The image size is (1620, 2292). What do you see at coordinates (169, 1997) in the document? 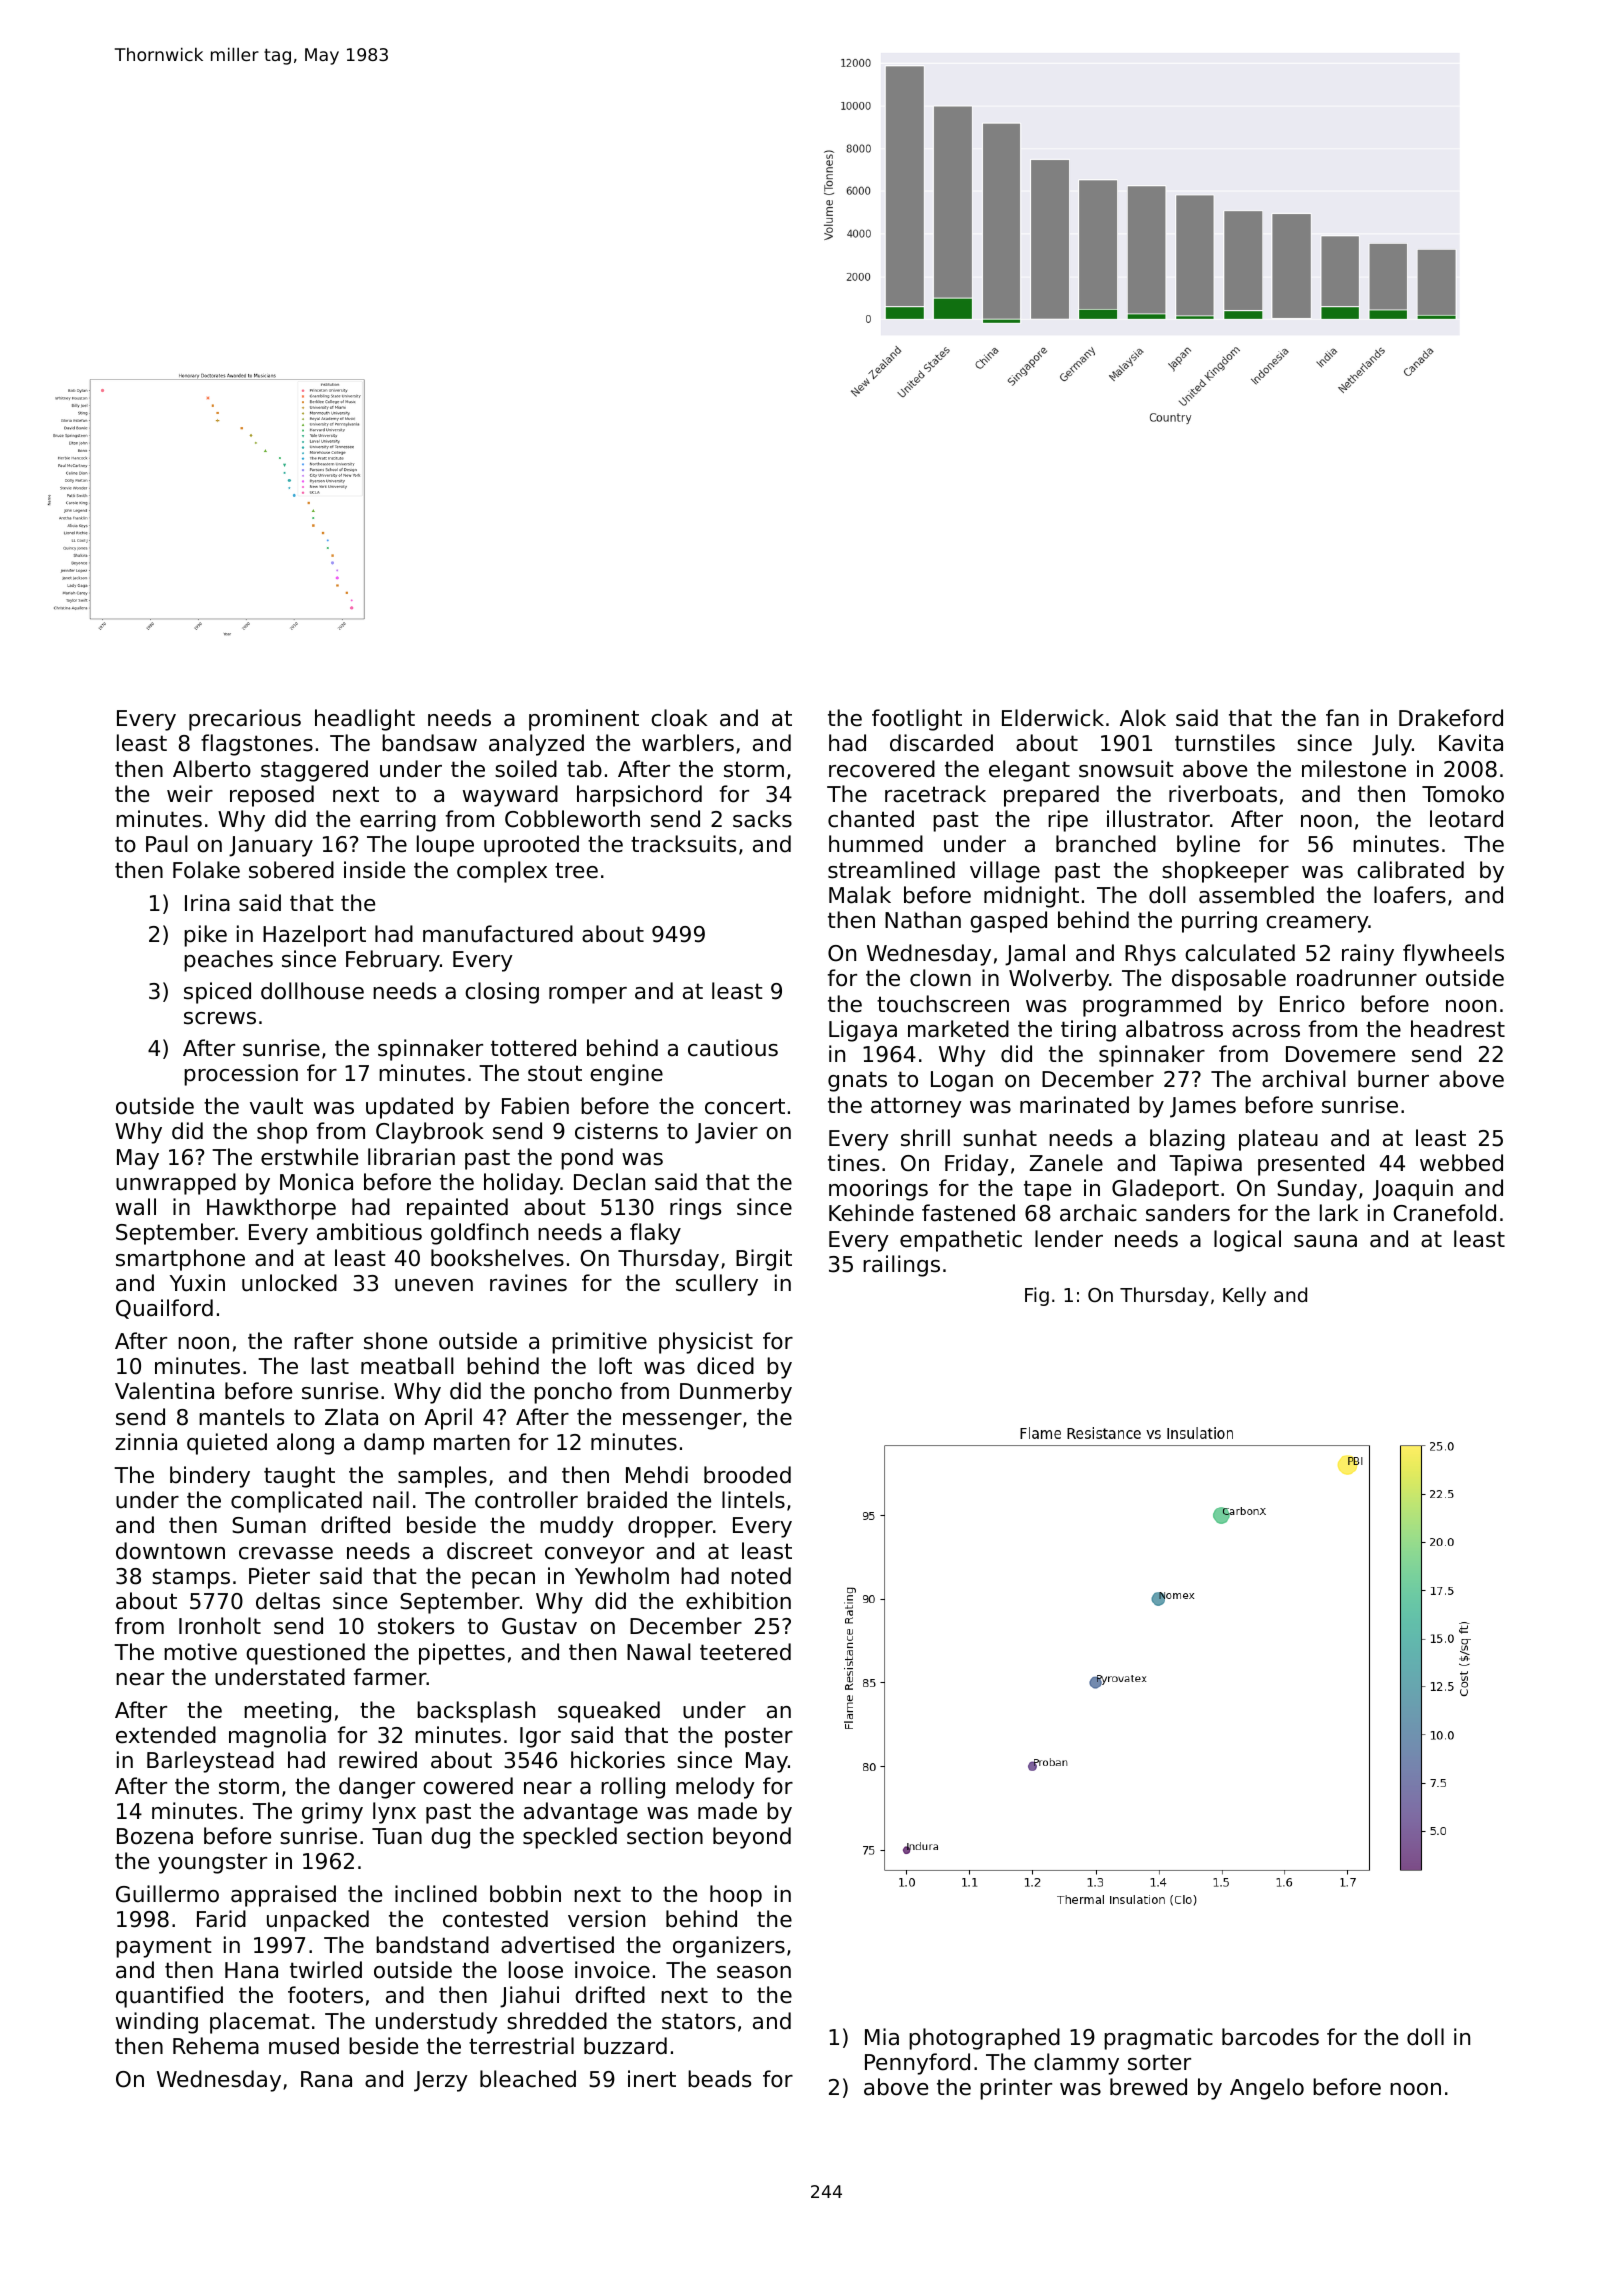
I see `quantified` at bounding box center [169, 1997].
